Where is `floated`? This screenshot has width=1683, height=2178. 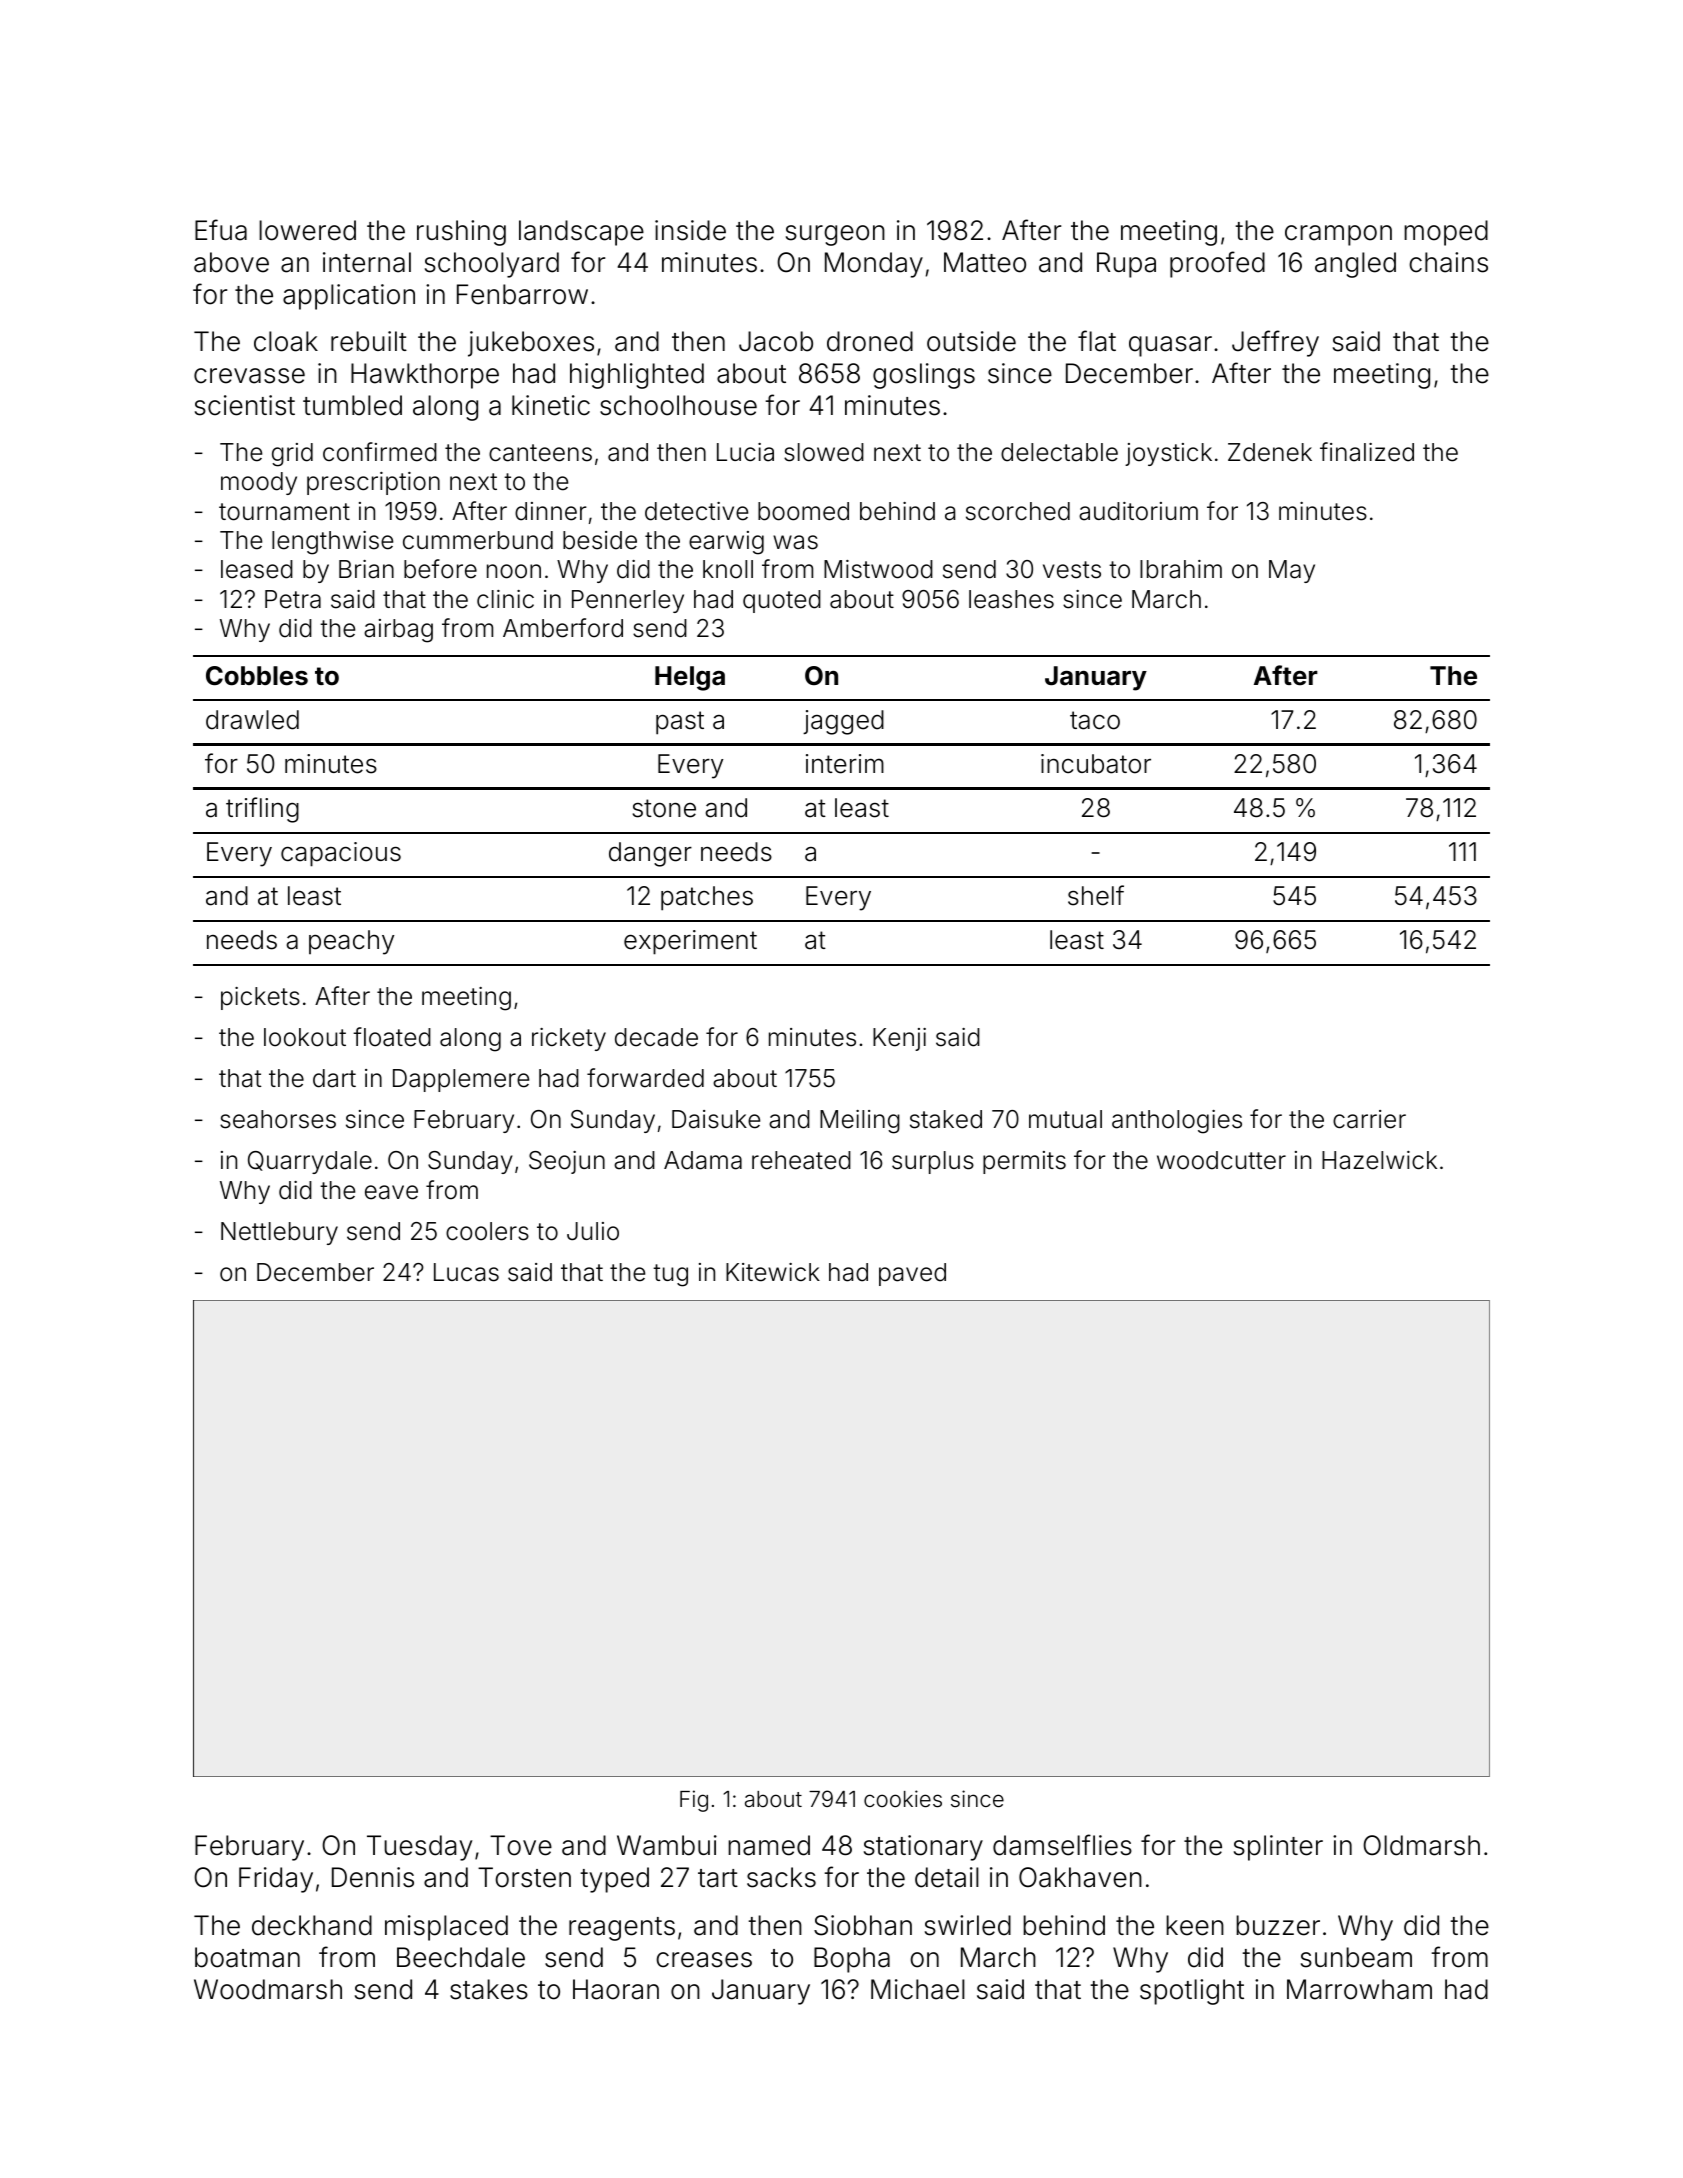 floated is located at coordinates (392, 1037).
